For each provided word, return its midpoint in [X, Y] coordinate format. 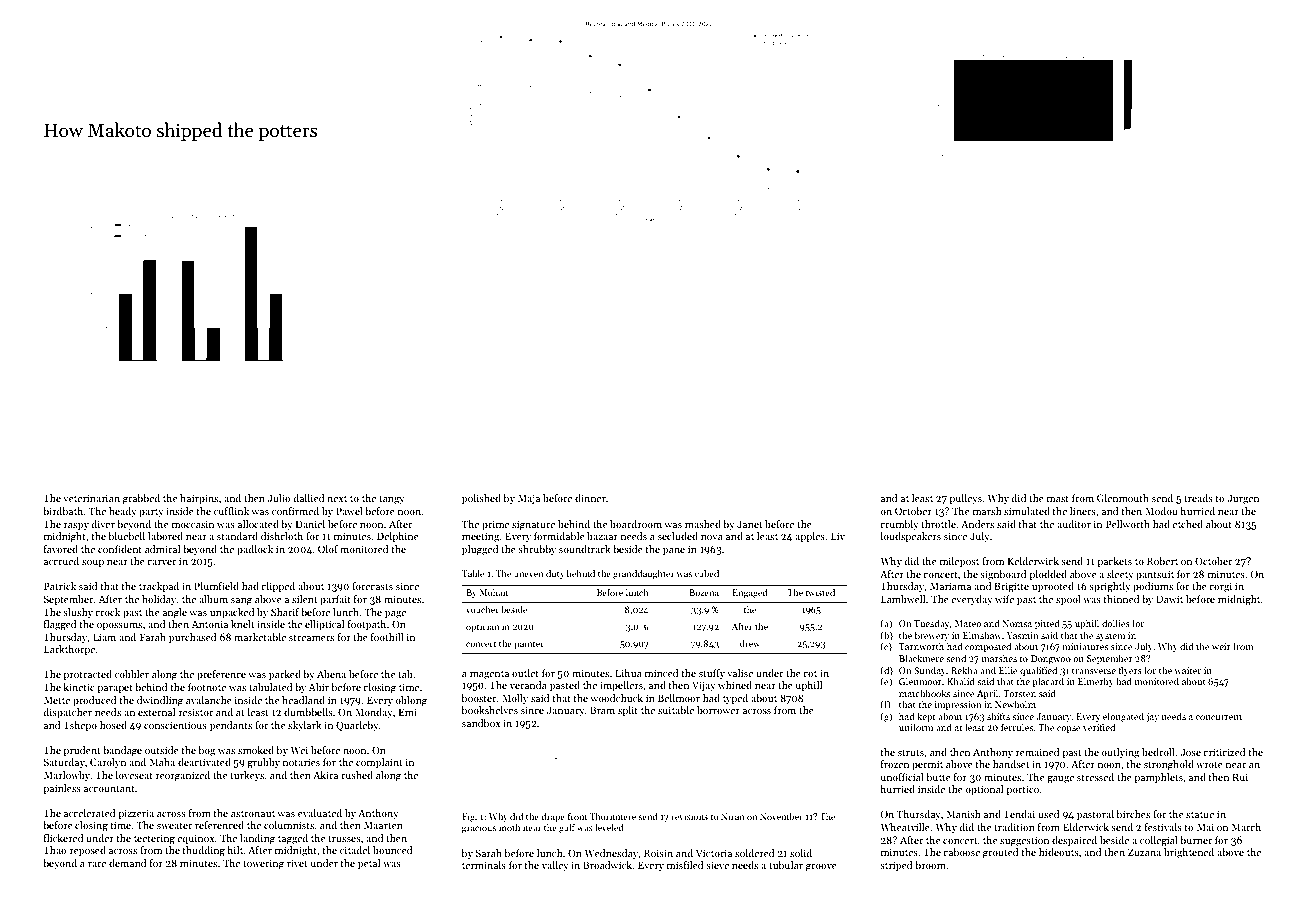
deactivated [204, 762]
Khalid [961, 681]
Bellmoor [679, 698]
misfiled [685, 865]
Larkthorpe [69, 650]
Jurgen [1243, 499]
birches [1133, 814]
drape [553, 817]
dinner [590, 498]
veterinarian [91, 498]
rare [97, 864]
